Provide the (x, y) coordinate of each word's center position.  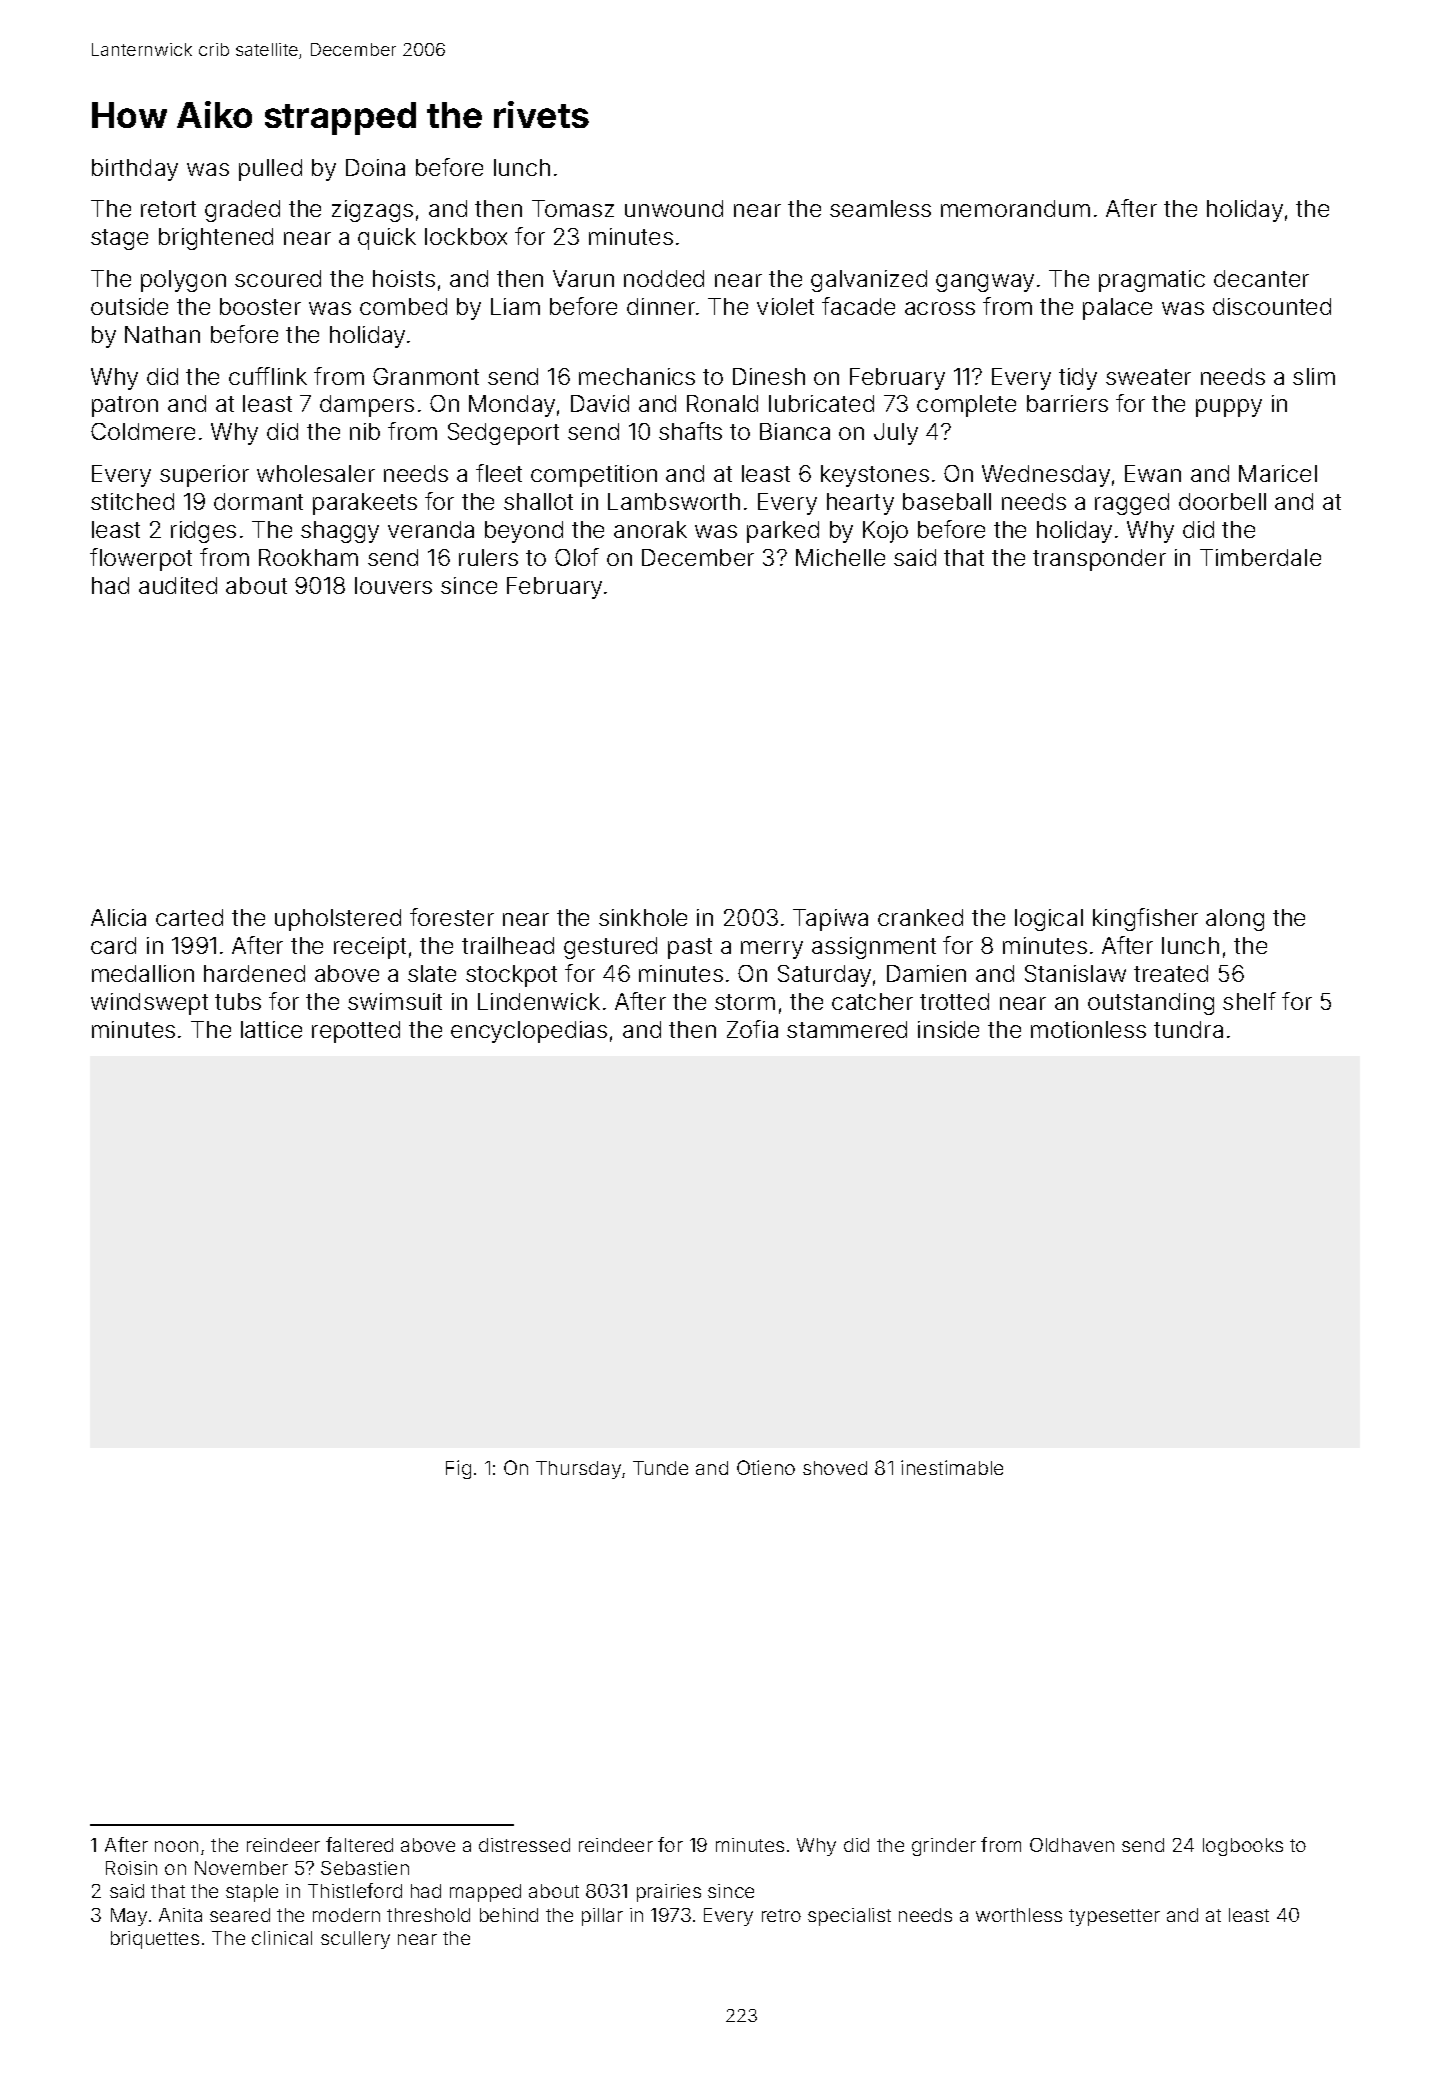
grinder (944, 1847)
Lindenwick (539, 1001)
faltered (359, 1844)
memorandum (1015, 208)
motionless (1088, 1029)
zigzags (372, 211)
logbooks (1243, 1847)
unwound (674, 208)
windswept (149, 1004)
